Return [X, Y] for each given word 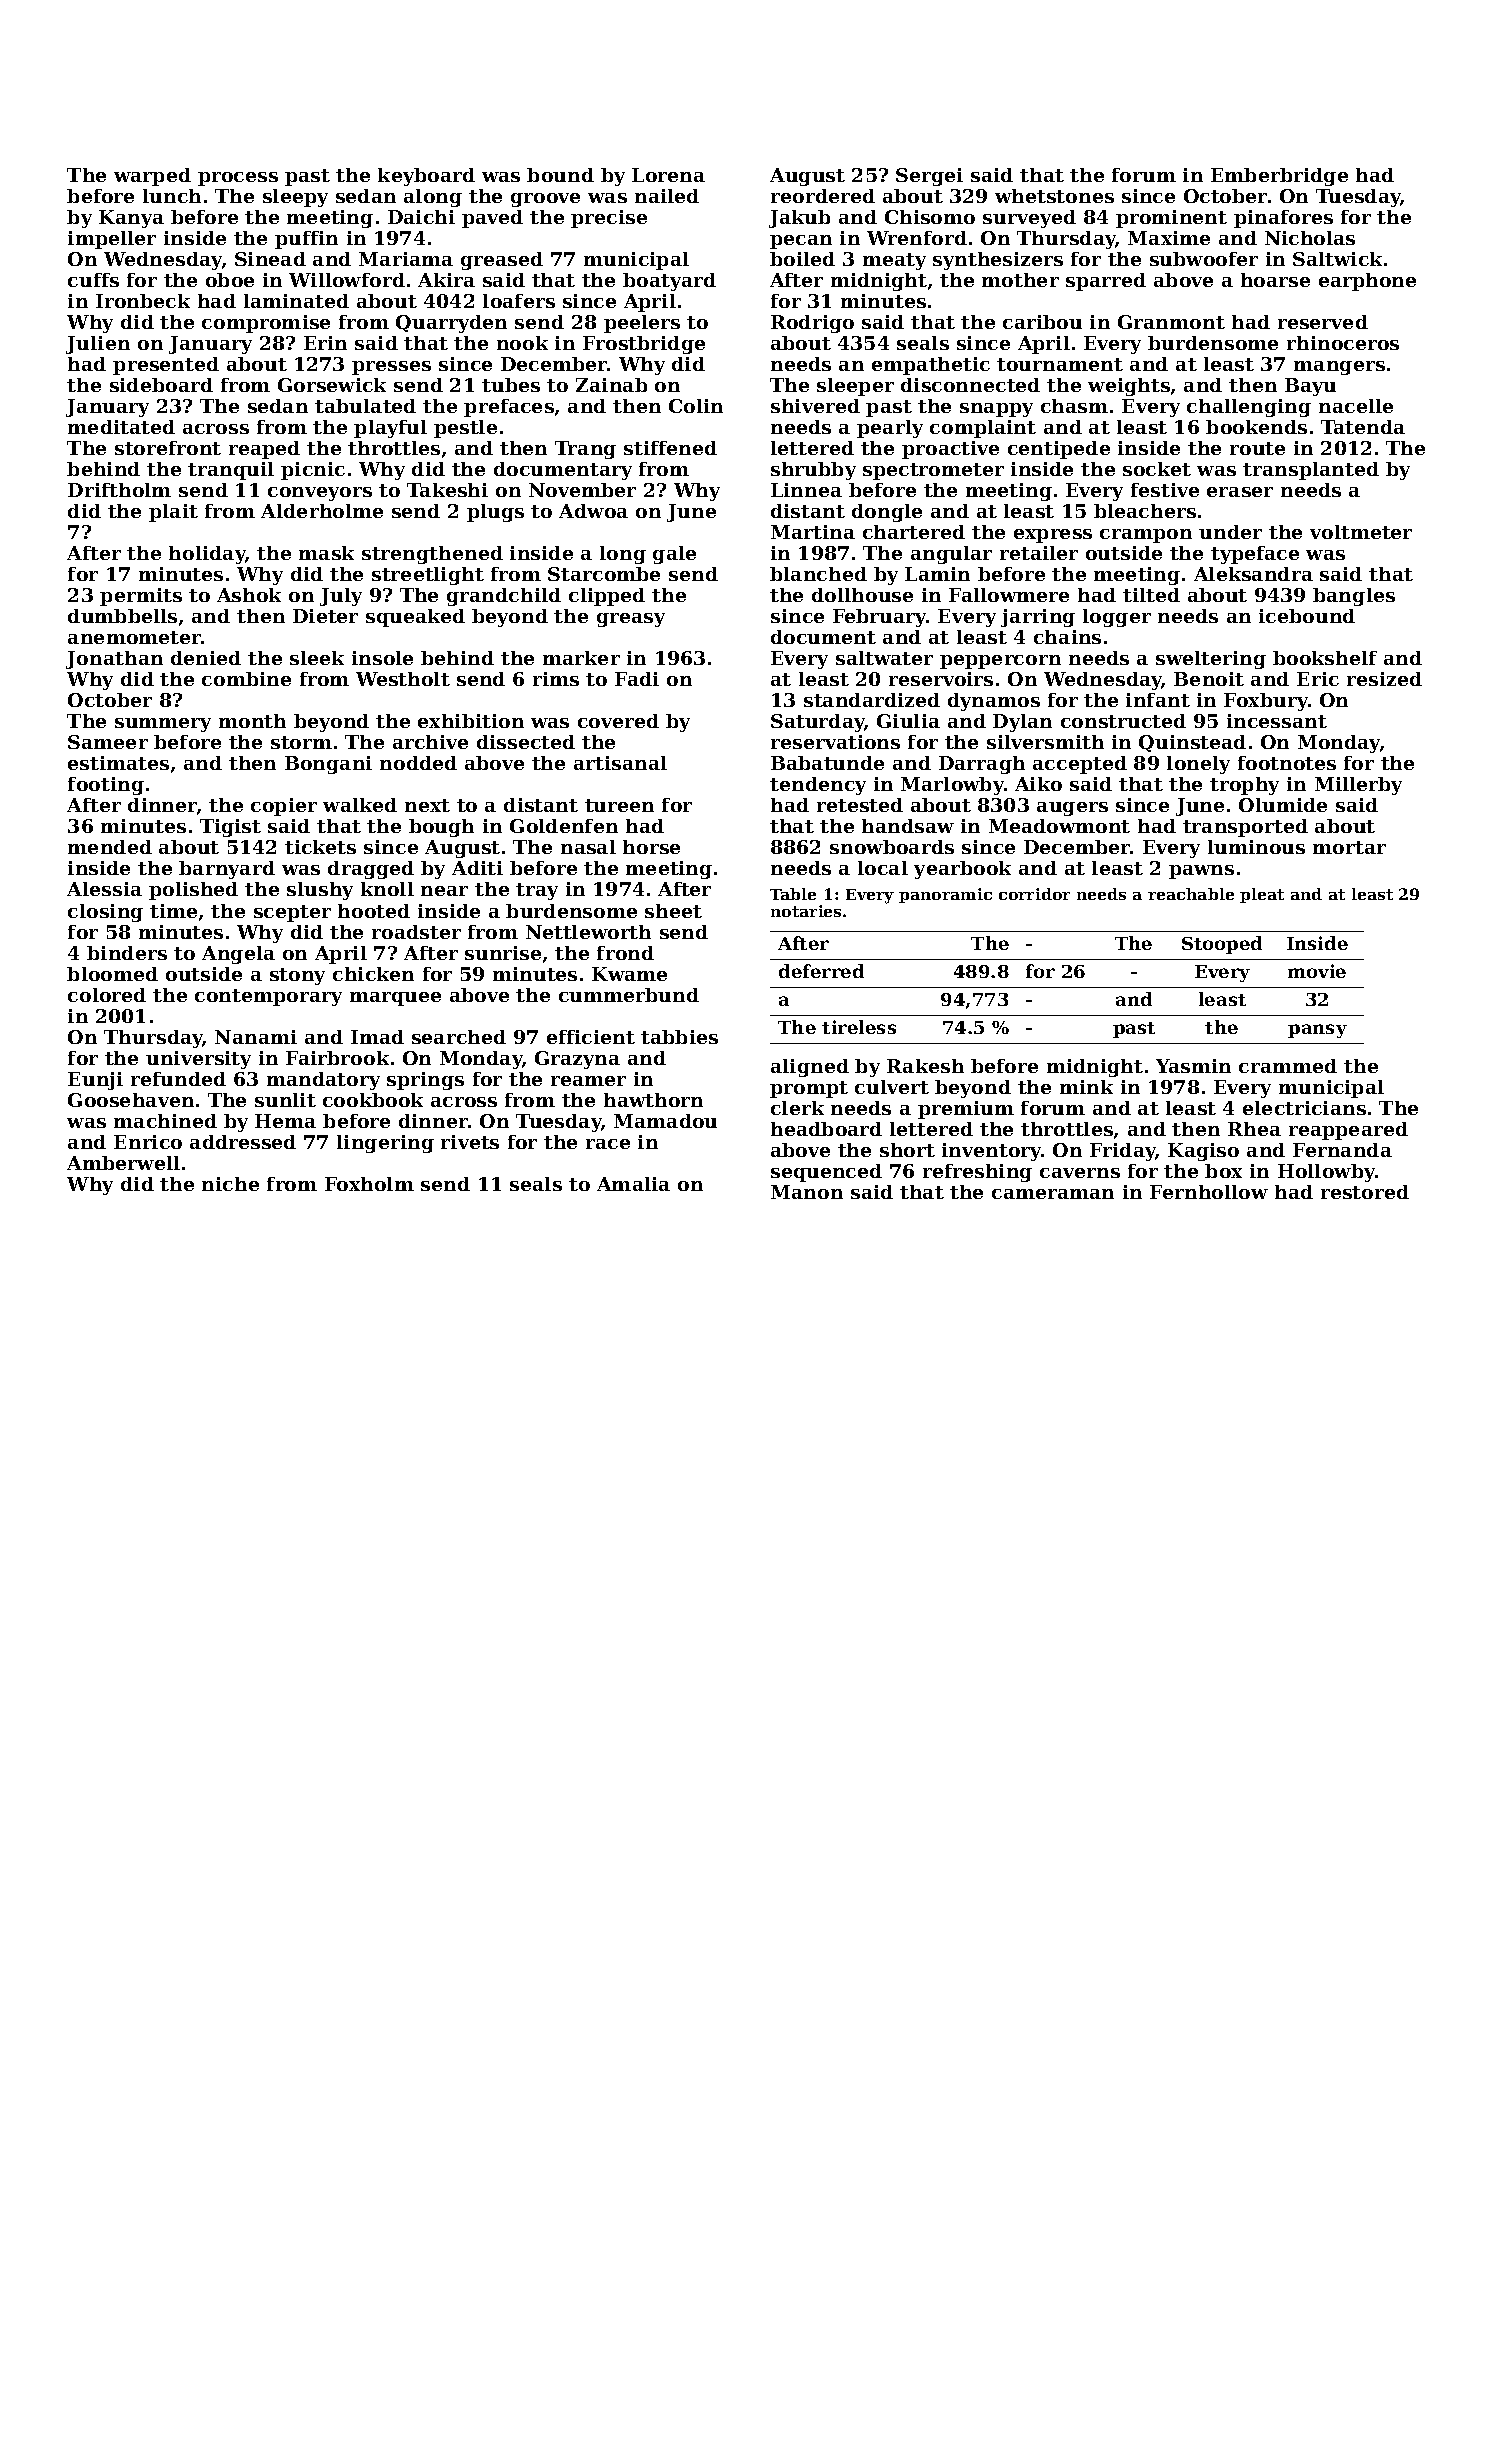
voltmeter [1361, 532]
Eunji [95, 1081]
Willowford [347, 280]
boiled [802, 259]
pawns [1201, 872]
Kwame [629, 974]
